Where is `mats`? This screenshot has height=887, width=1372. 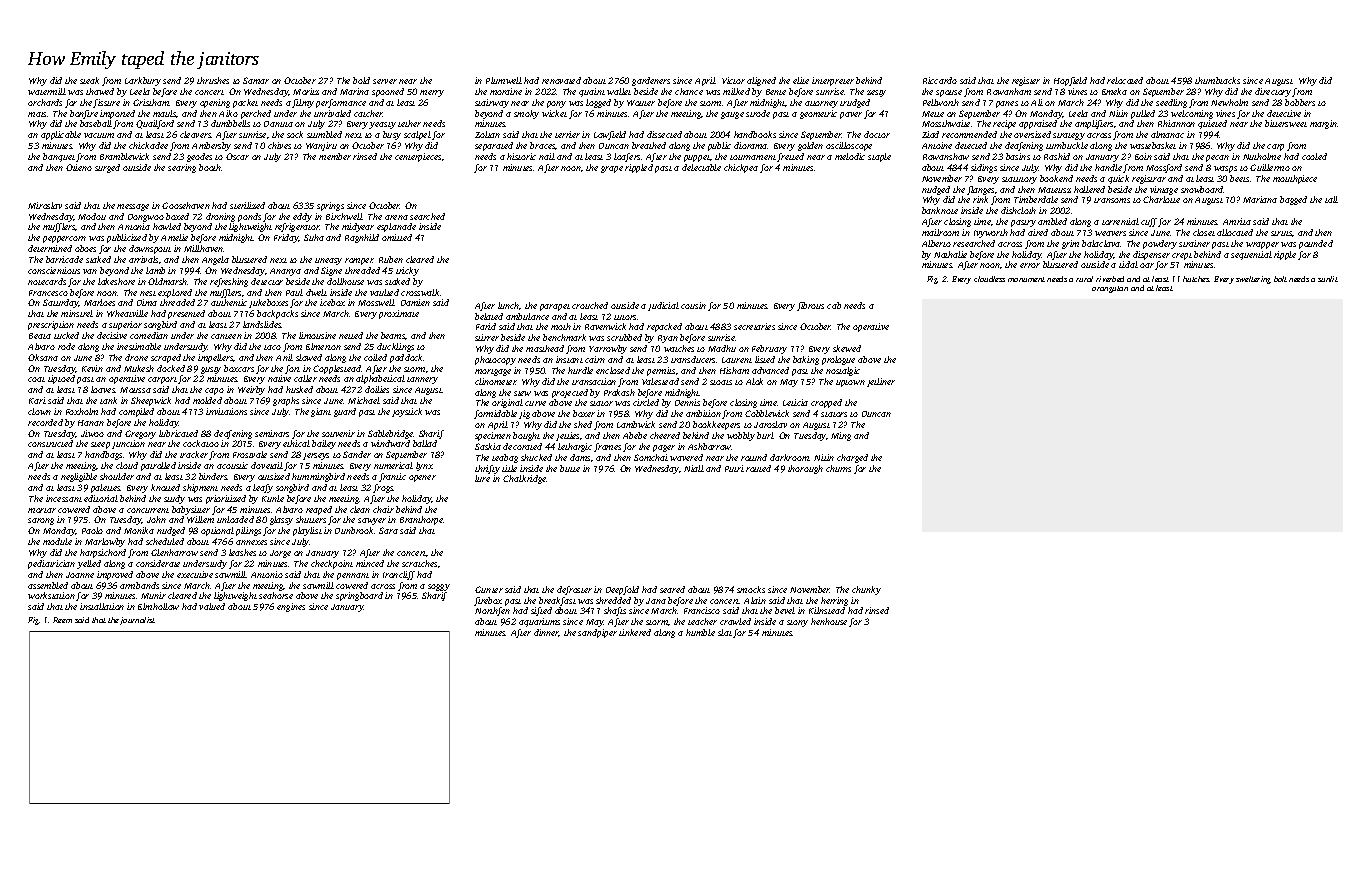
mats is located at coordinates (37, 114).
